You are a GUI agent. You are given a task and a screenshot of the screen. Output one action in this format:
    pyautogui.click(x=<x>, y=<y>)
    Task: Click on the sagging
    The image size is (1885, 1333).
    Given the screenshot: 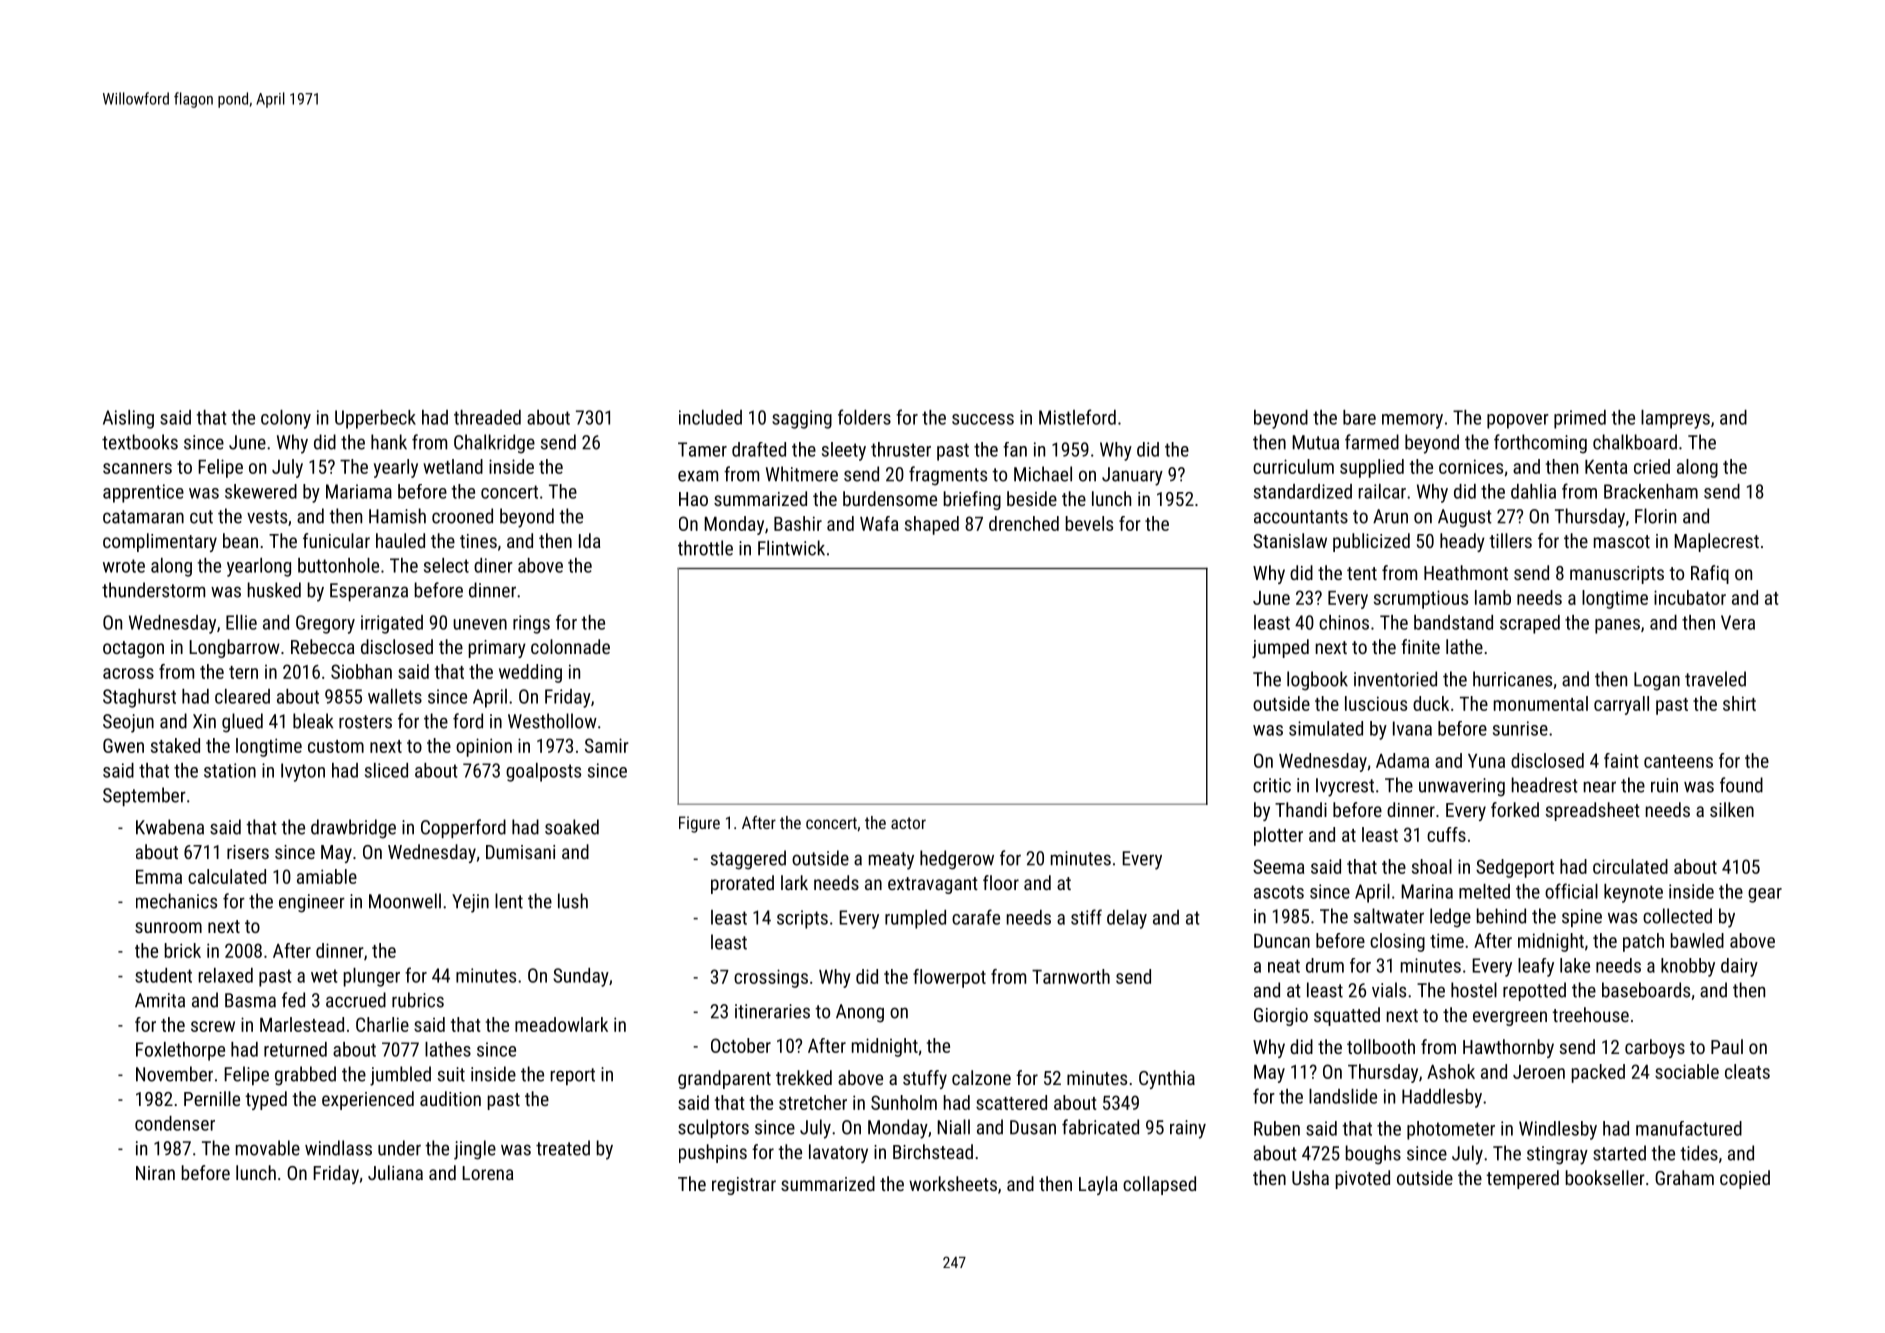 What is the action you would take?
    pyautogui.click(x=802, y=419)
